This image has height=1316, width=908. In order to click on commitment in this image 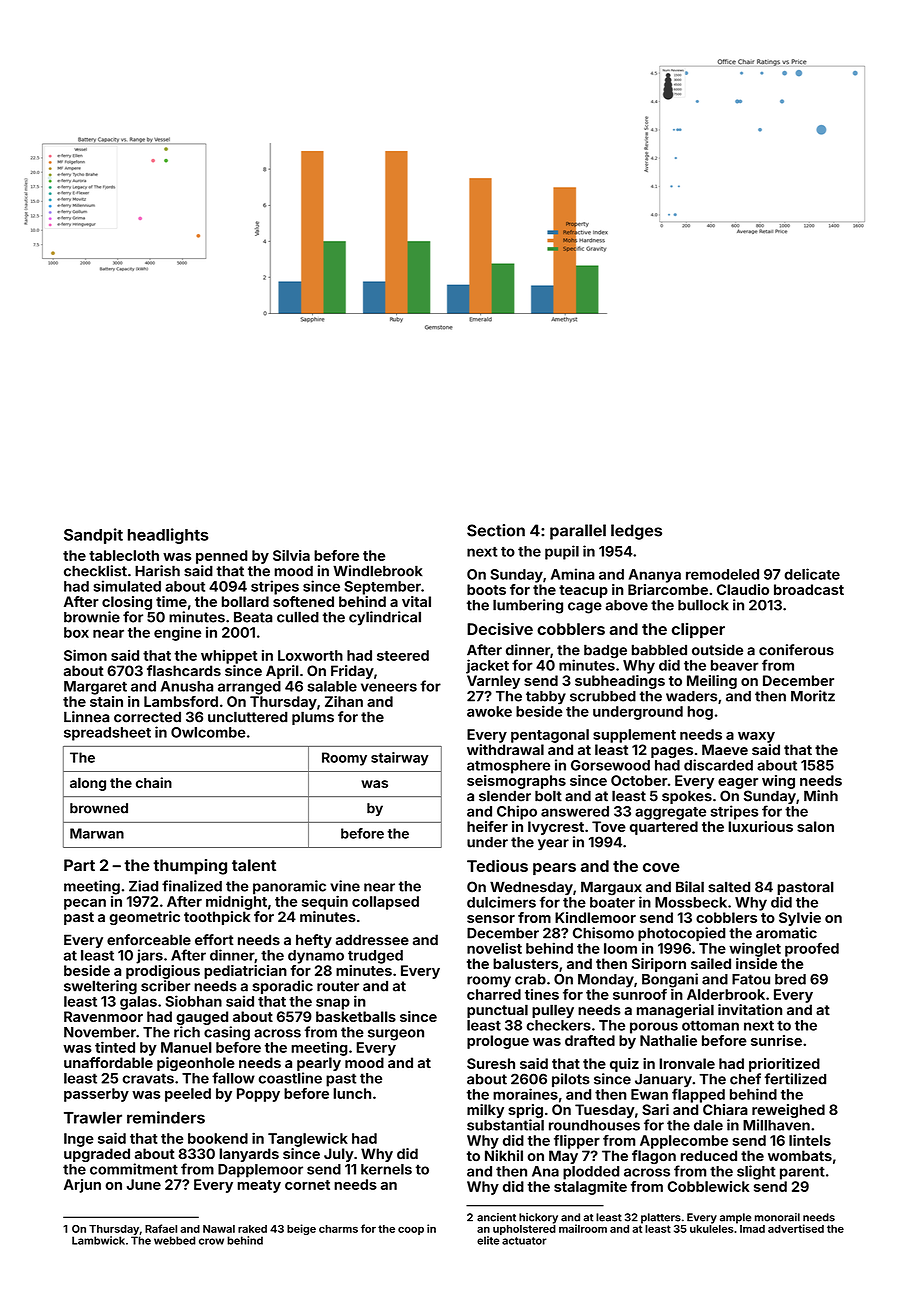, I will do `click(134, 1169)`.
